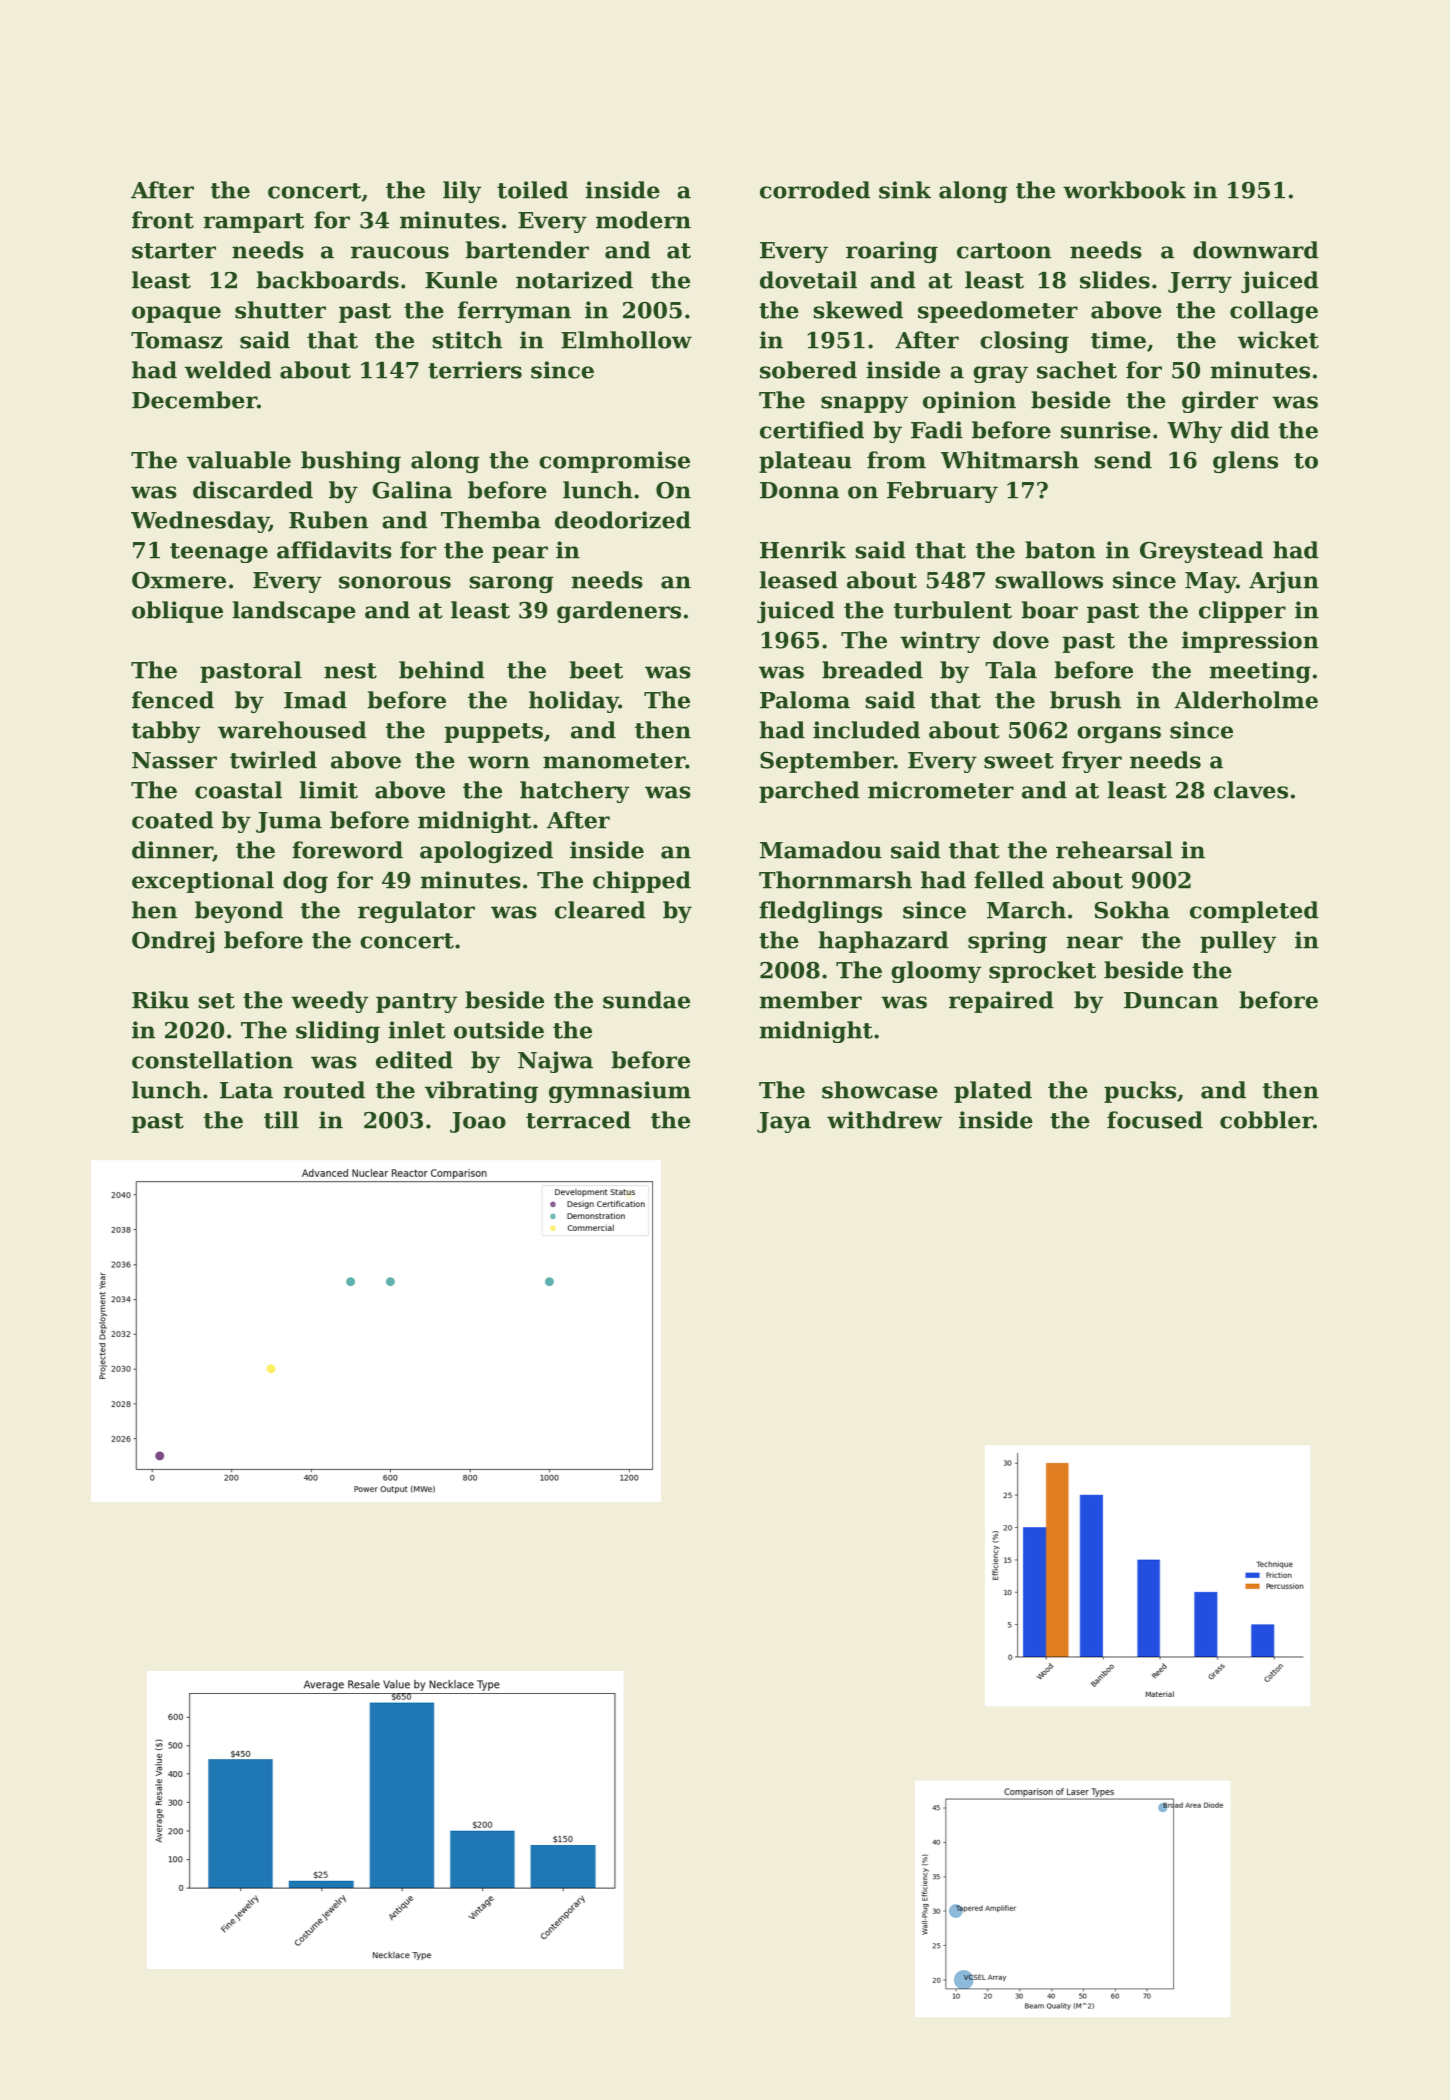 The image size is (1450, 2100). What do you see at coordinates (351, 462) in the screenshot?
I see `bushing` at bounding box center [351, 462].
